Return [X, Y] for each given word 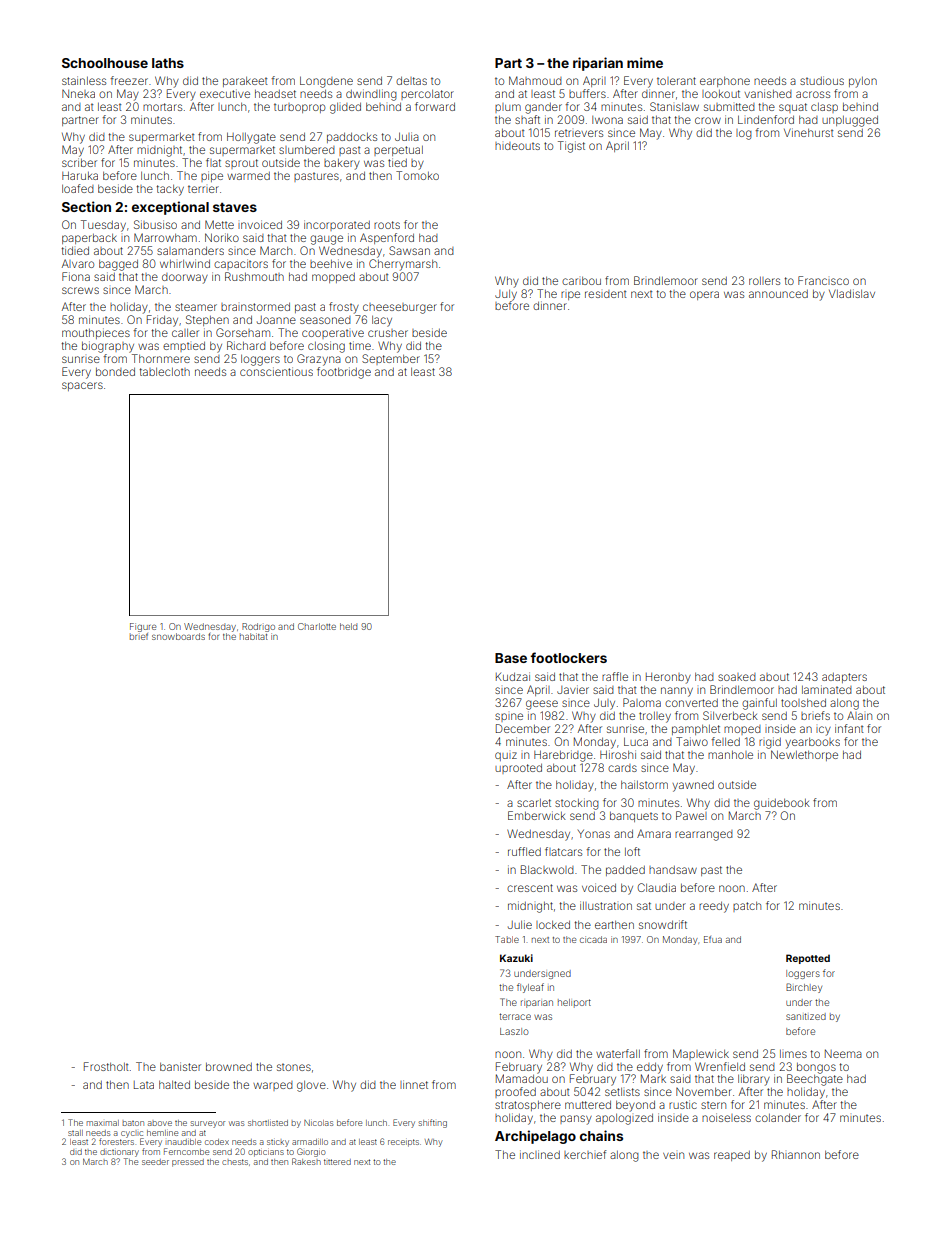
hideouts [517, 146]
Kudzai [513, 676]
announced [778, 294]
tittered [337, 1162]
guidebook [782, 804]
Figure [143, 627]
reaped [732, 1156]
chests [235, 1162]
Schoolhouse [105, 63]
